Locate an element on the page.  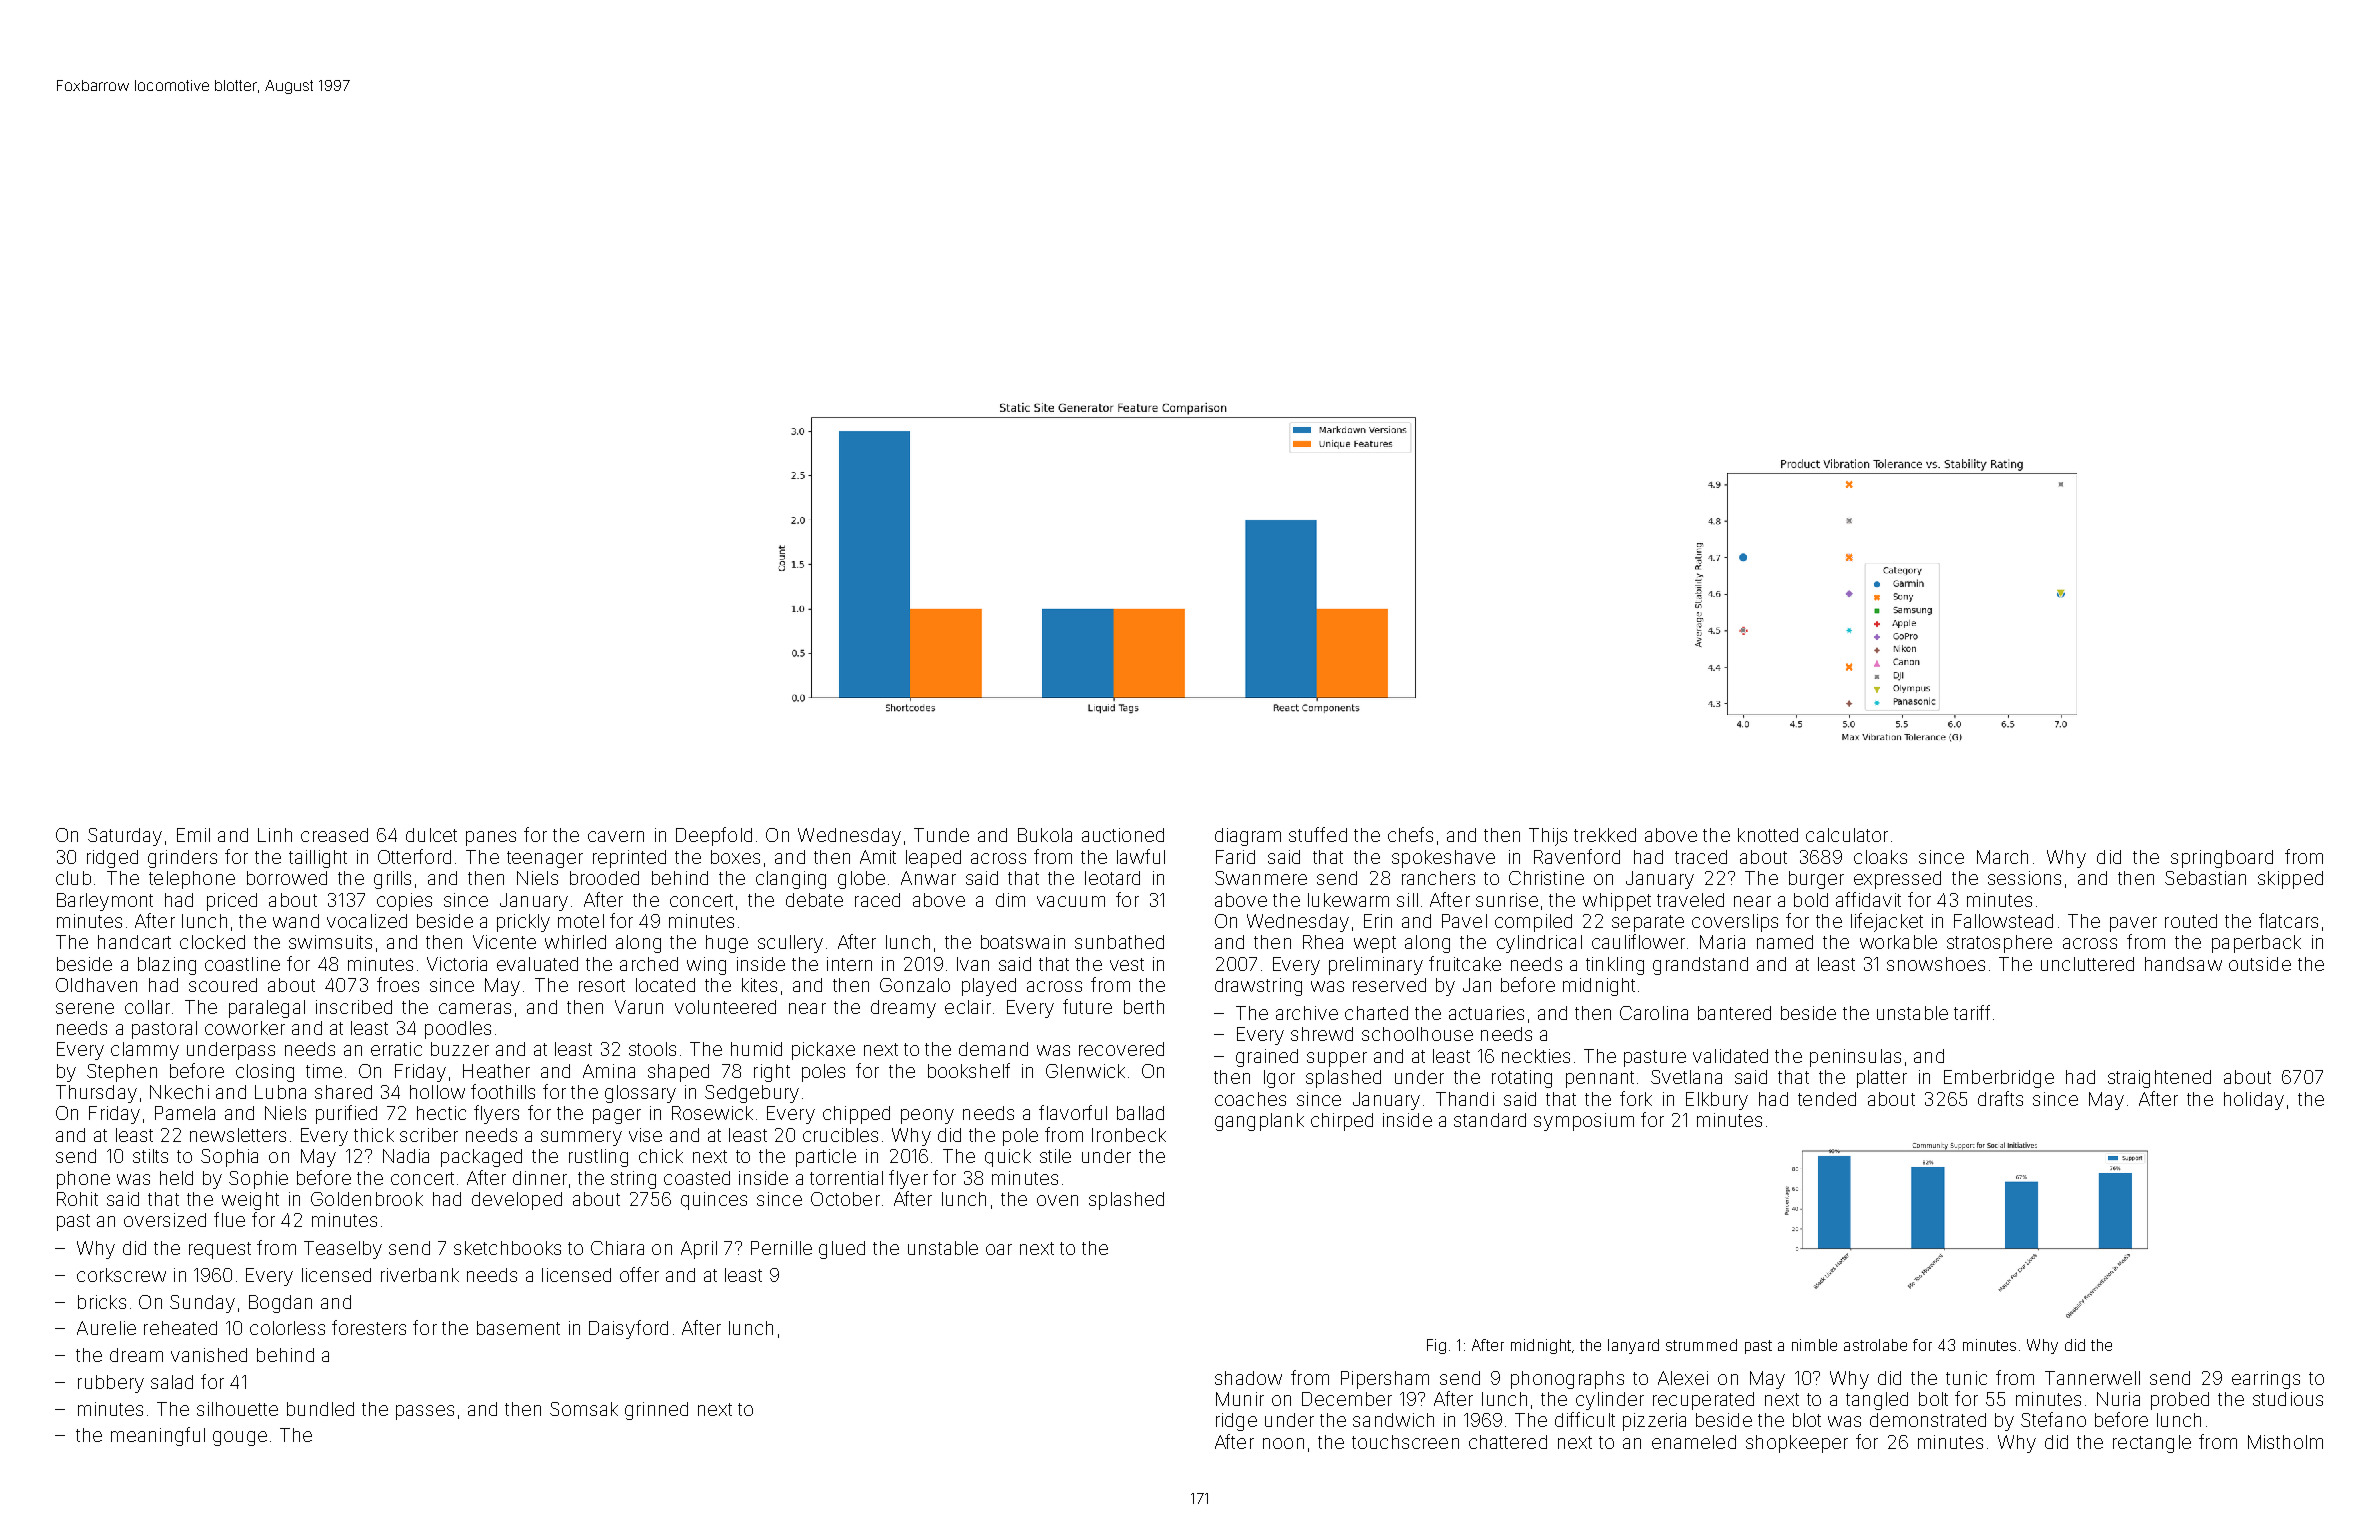
straightened is located at coordinates (2159, 1079).
